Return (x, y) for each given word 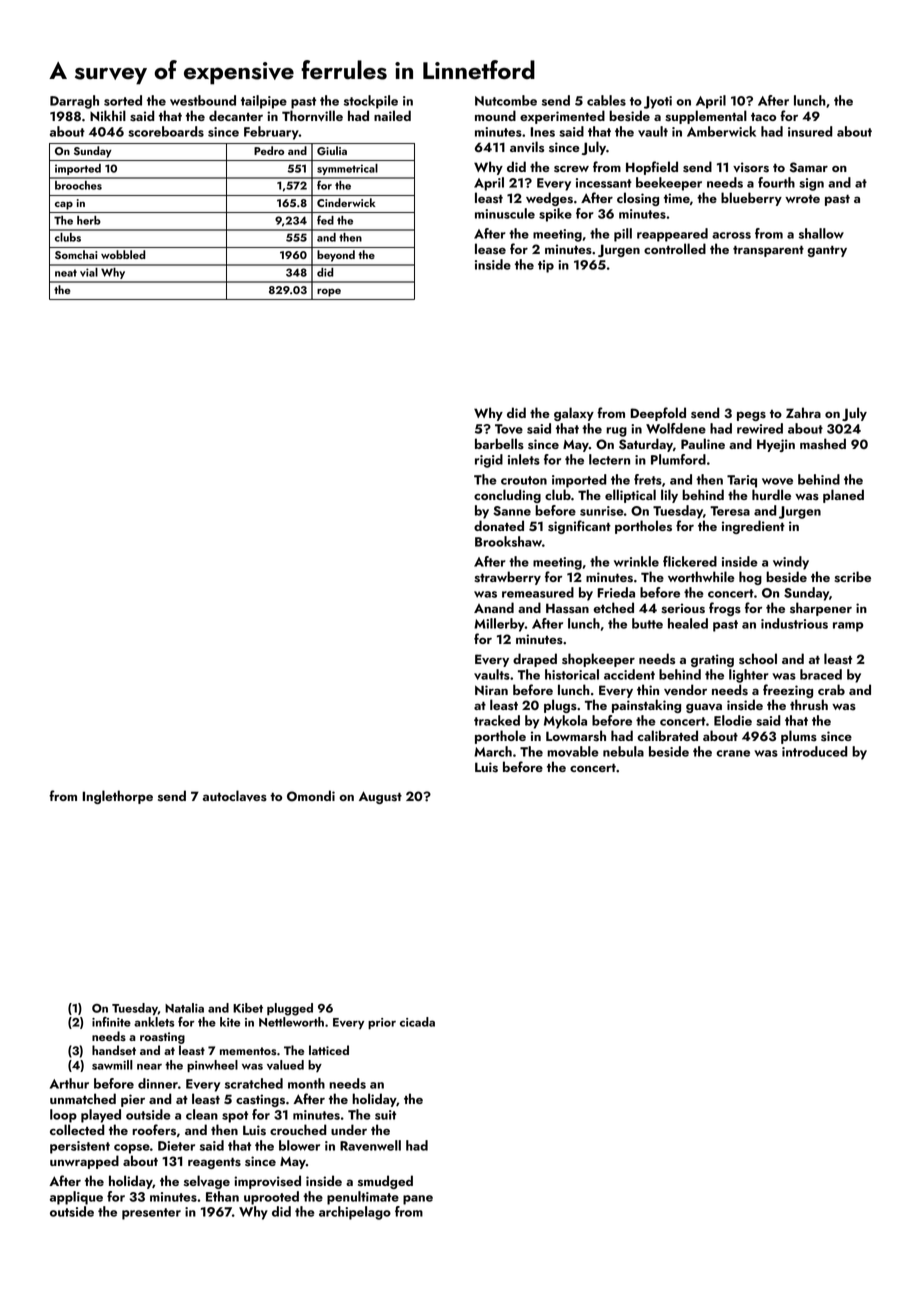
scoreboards (166, 131)
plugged (290, 1009)
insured (810, 131)
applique (76, 1198)
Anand (494, 607)
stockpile (371, 102)
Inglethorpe (118, 797)
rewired (760, 428)
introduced (815, 751)
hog (750, 578)
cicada (417, 1022)
